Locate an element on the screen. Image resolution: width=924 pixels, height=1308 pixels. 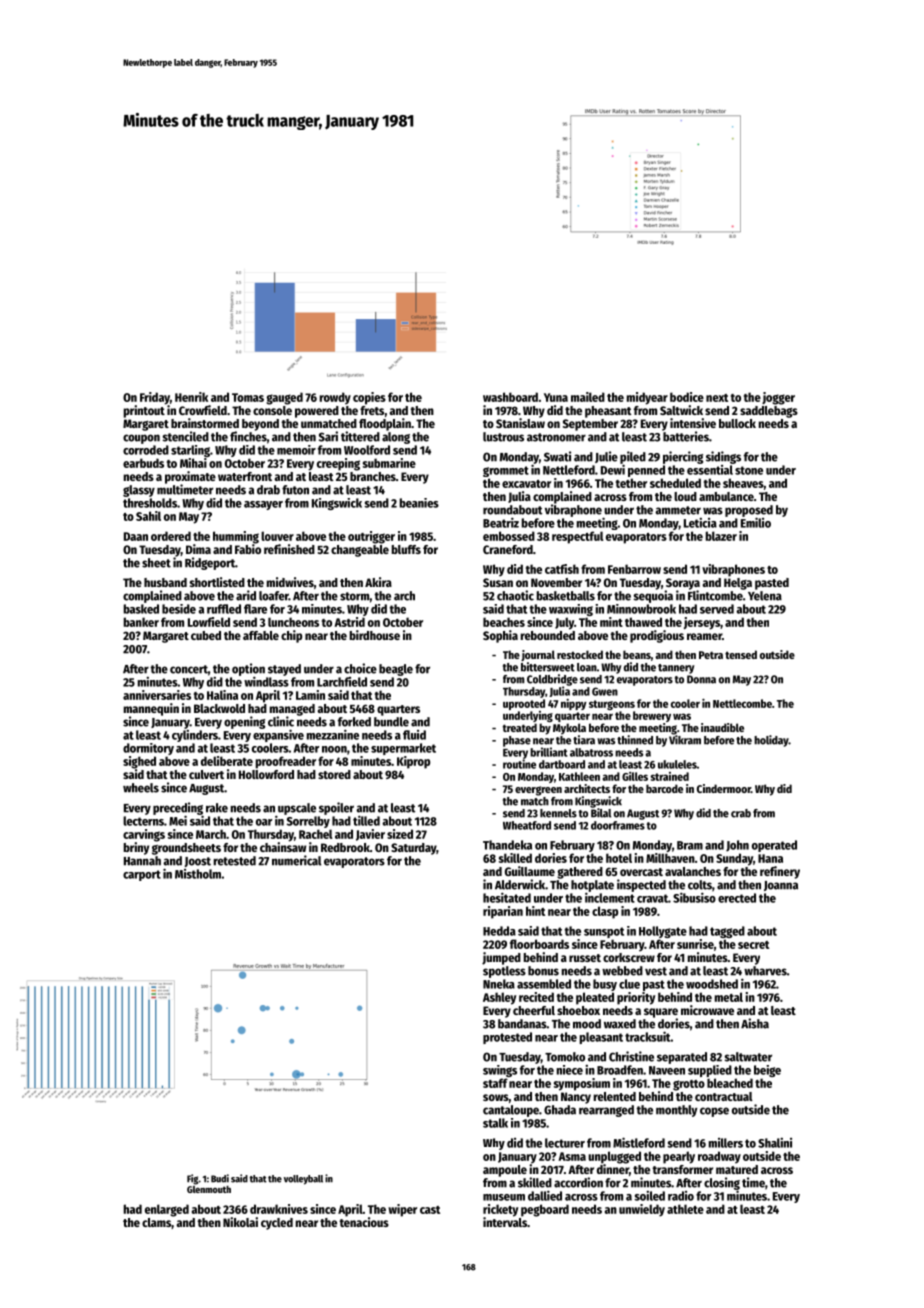
Cindermoor is located at coordinates (724, 788).
